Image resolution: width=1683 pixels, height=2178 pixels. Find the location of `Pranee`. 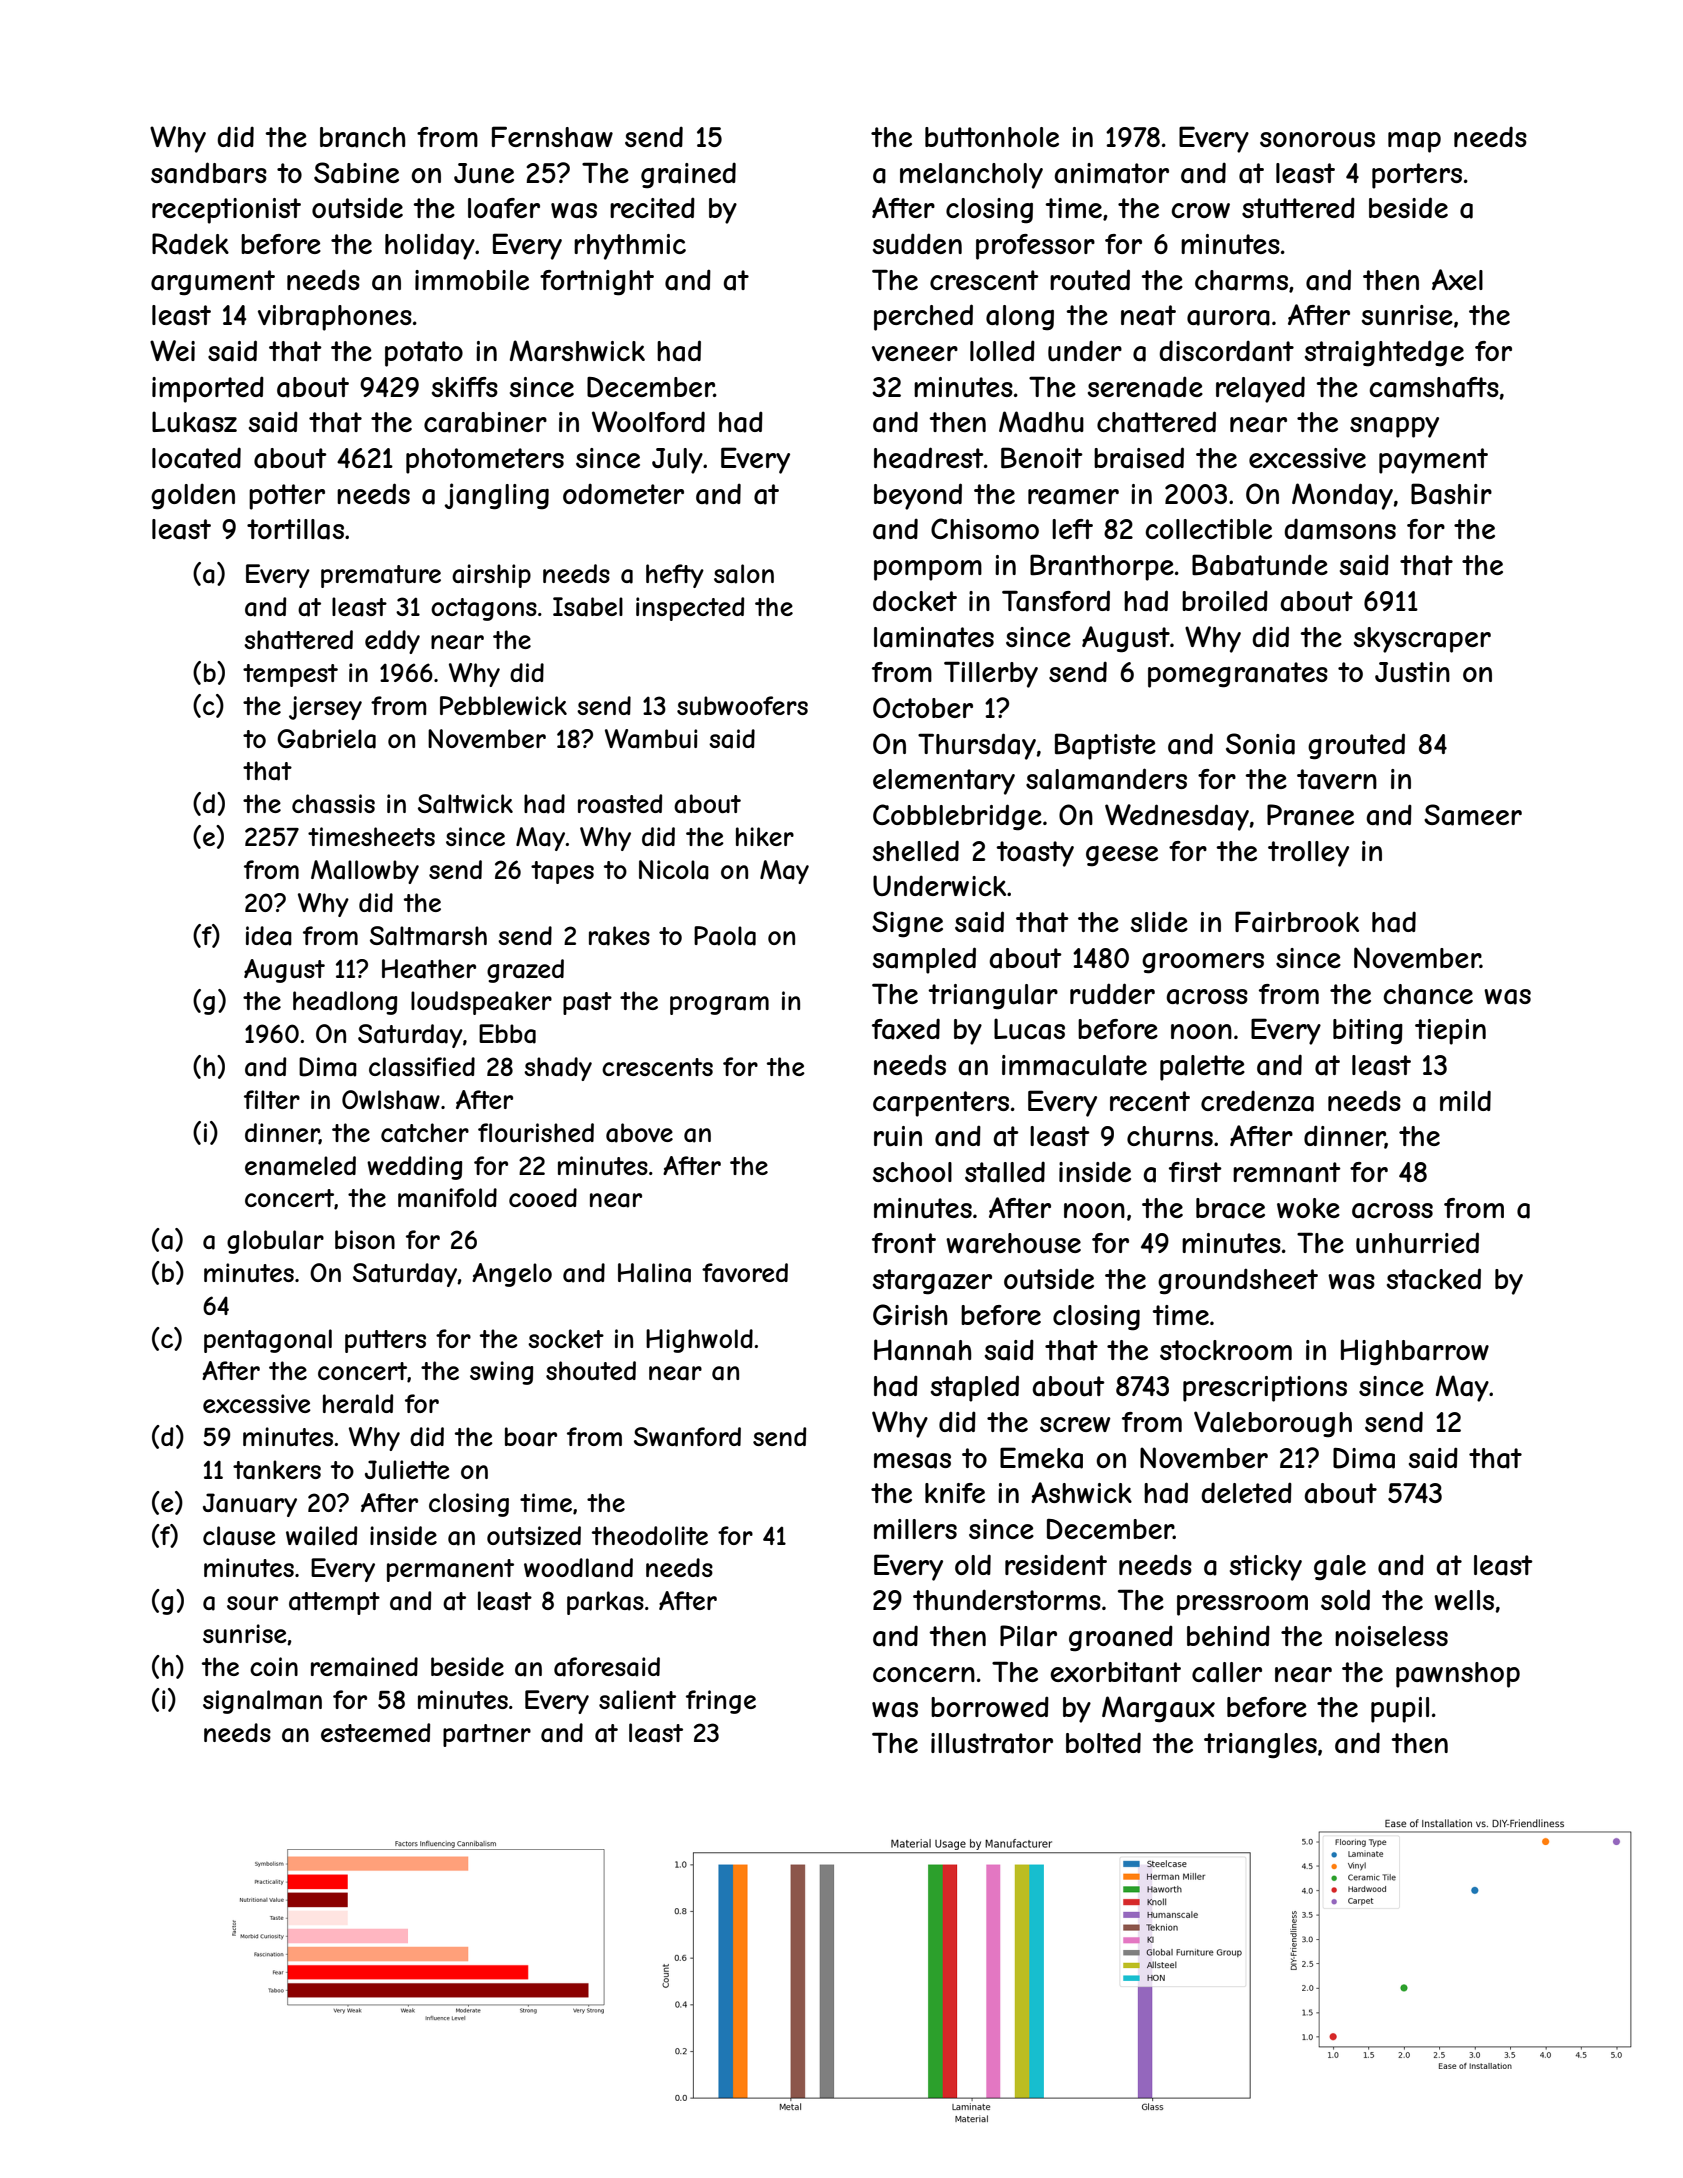

Pranee is located at coordinates (1310, 815).
